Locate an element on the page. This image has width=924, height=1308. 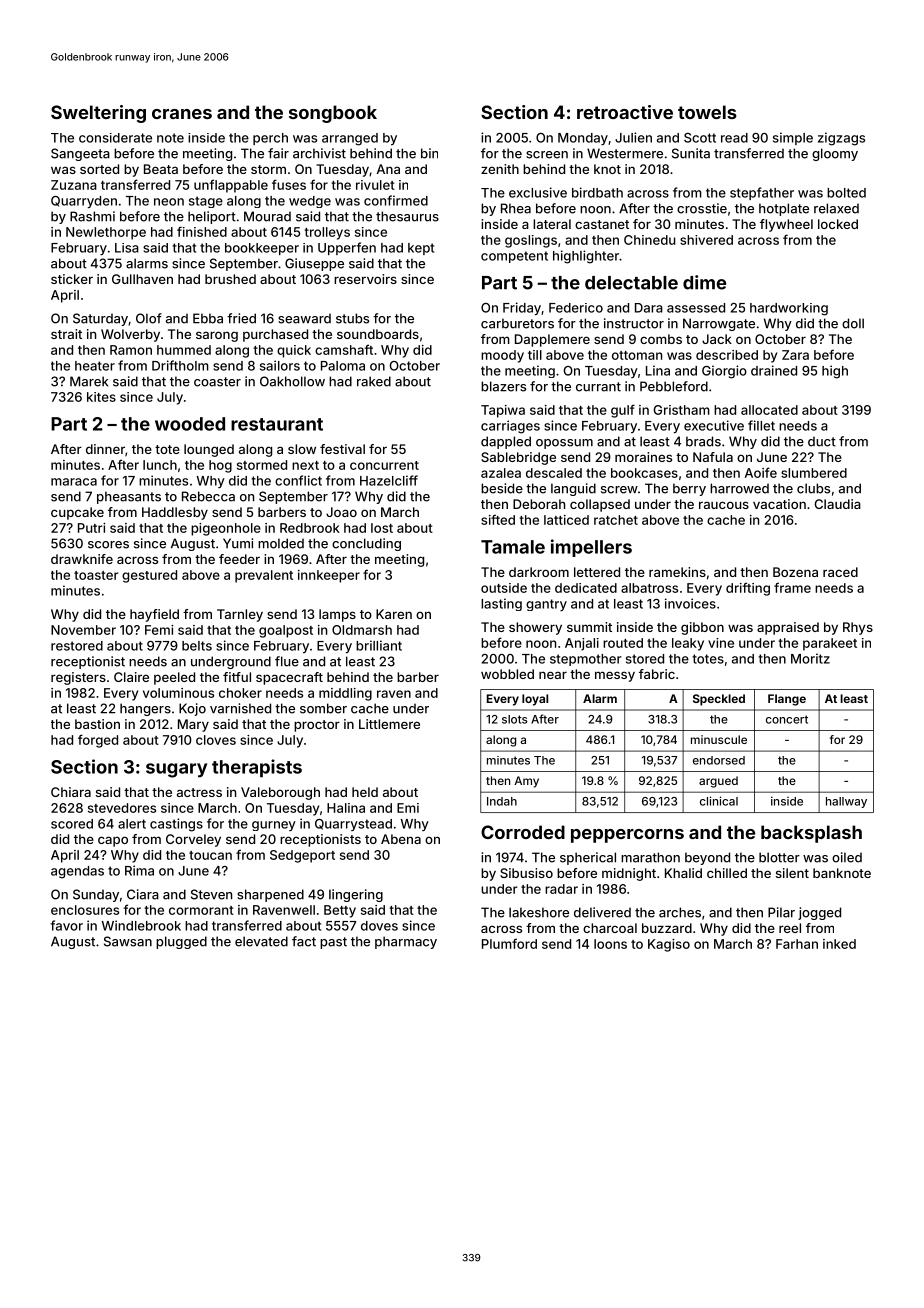
retroactive is located at coordinates (625, 112).
